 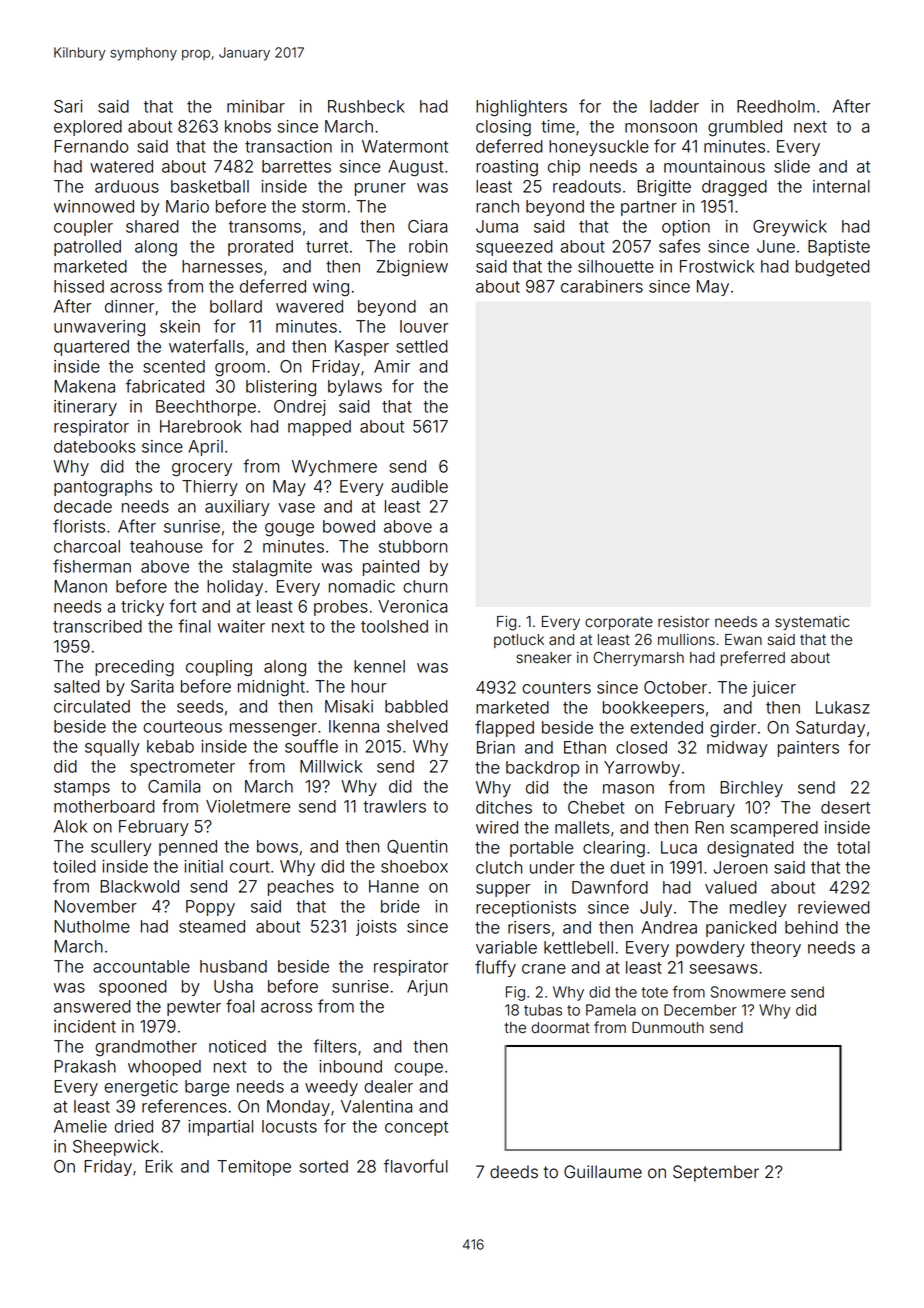 I want to click on teahouse, so click(x=166, y=546).
